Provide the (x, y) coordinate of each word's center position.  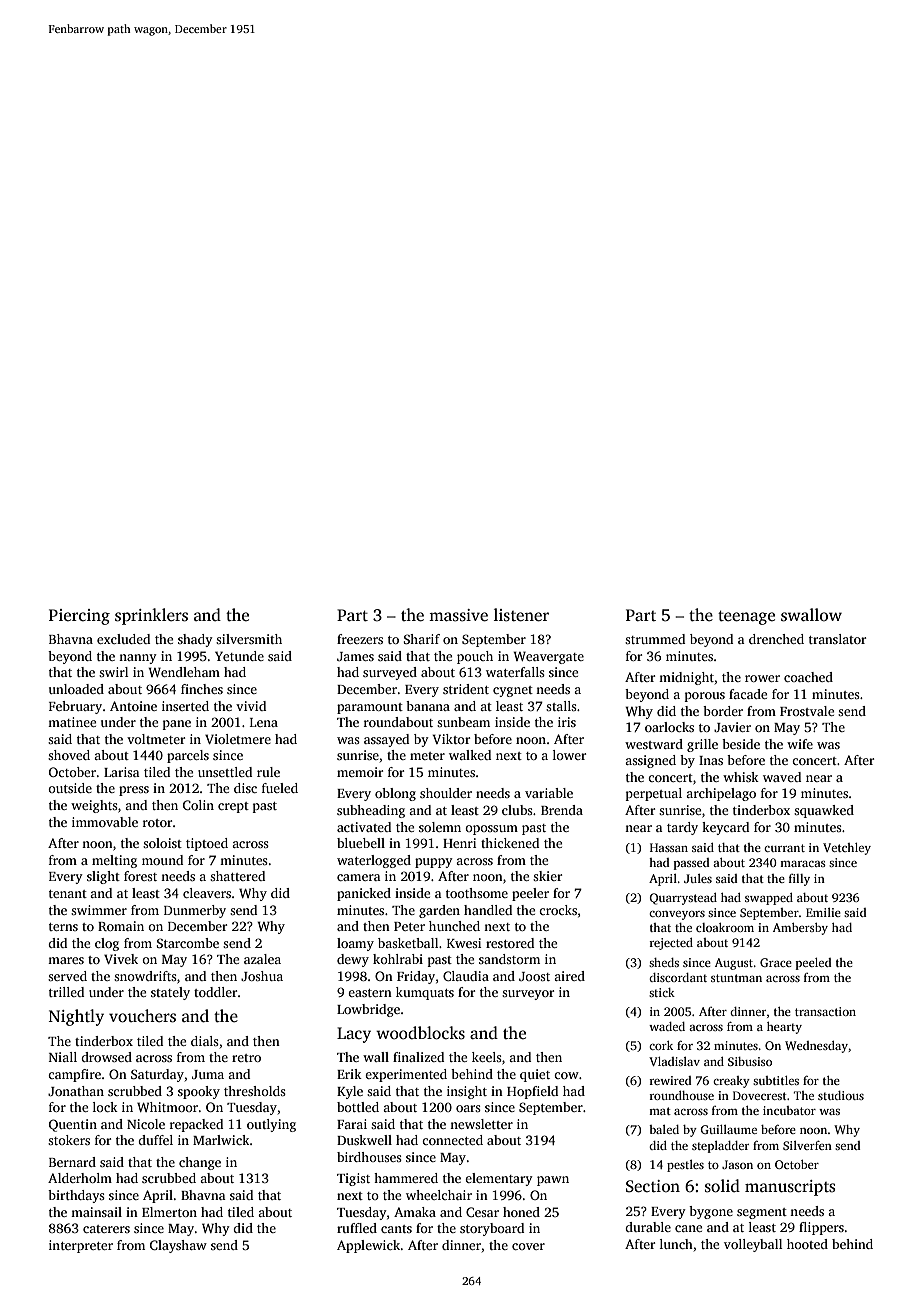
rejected (671, 944)
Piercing (79, 617)
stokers (69, 1140)
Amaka (415, 1212)
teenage (746, 618)
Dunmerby (195, 911)
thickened (510, 843)
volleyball (753, 1245)
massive (458, 615)
